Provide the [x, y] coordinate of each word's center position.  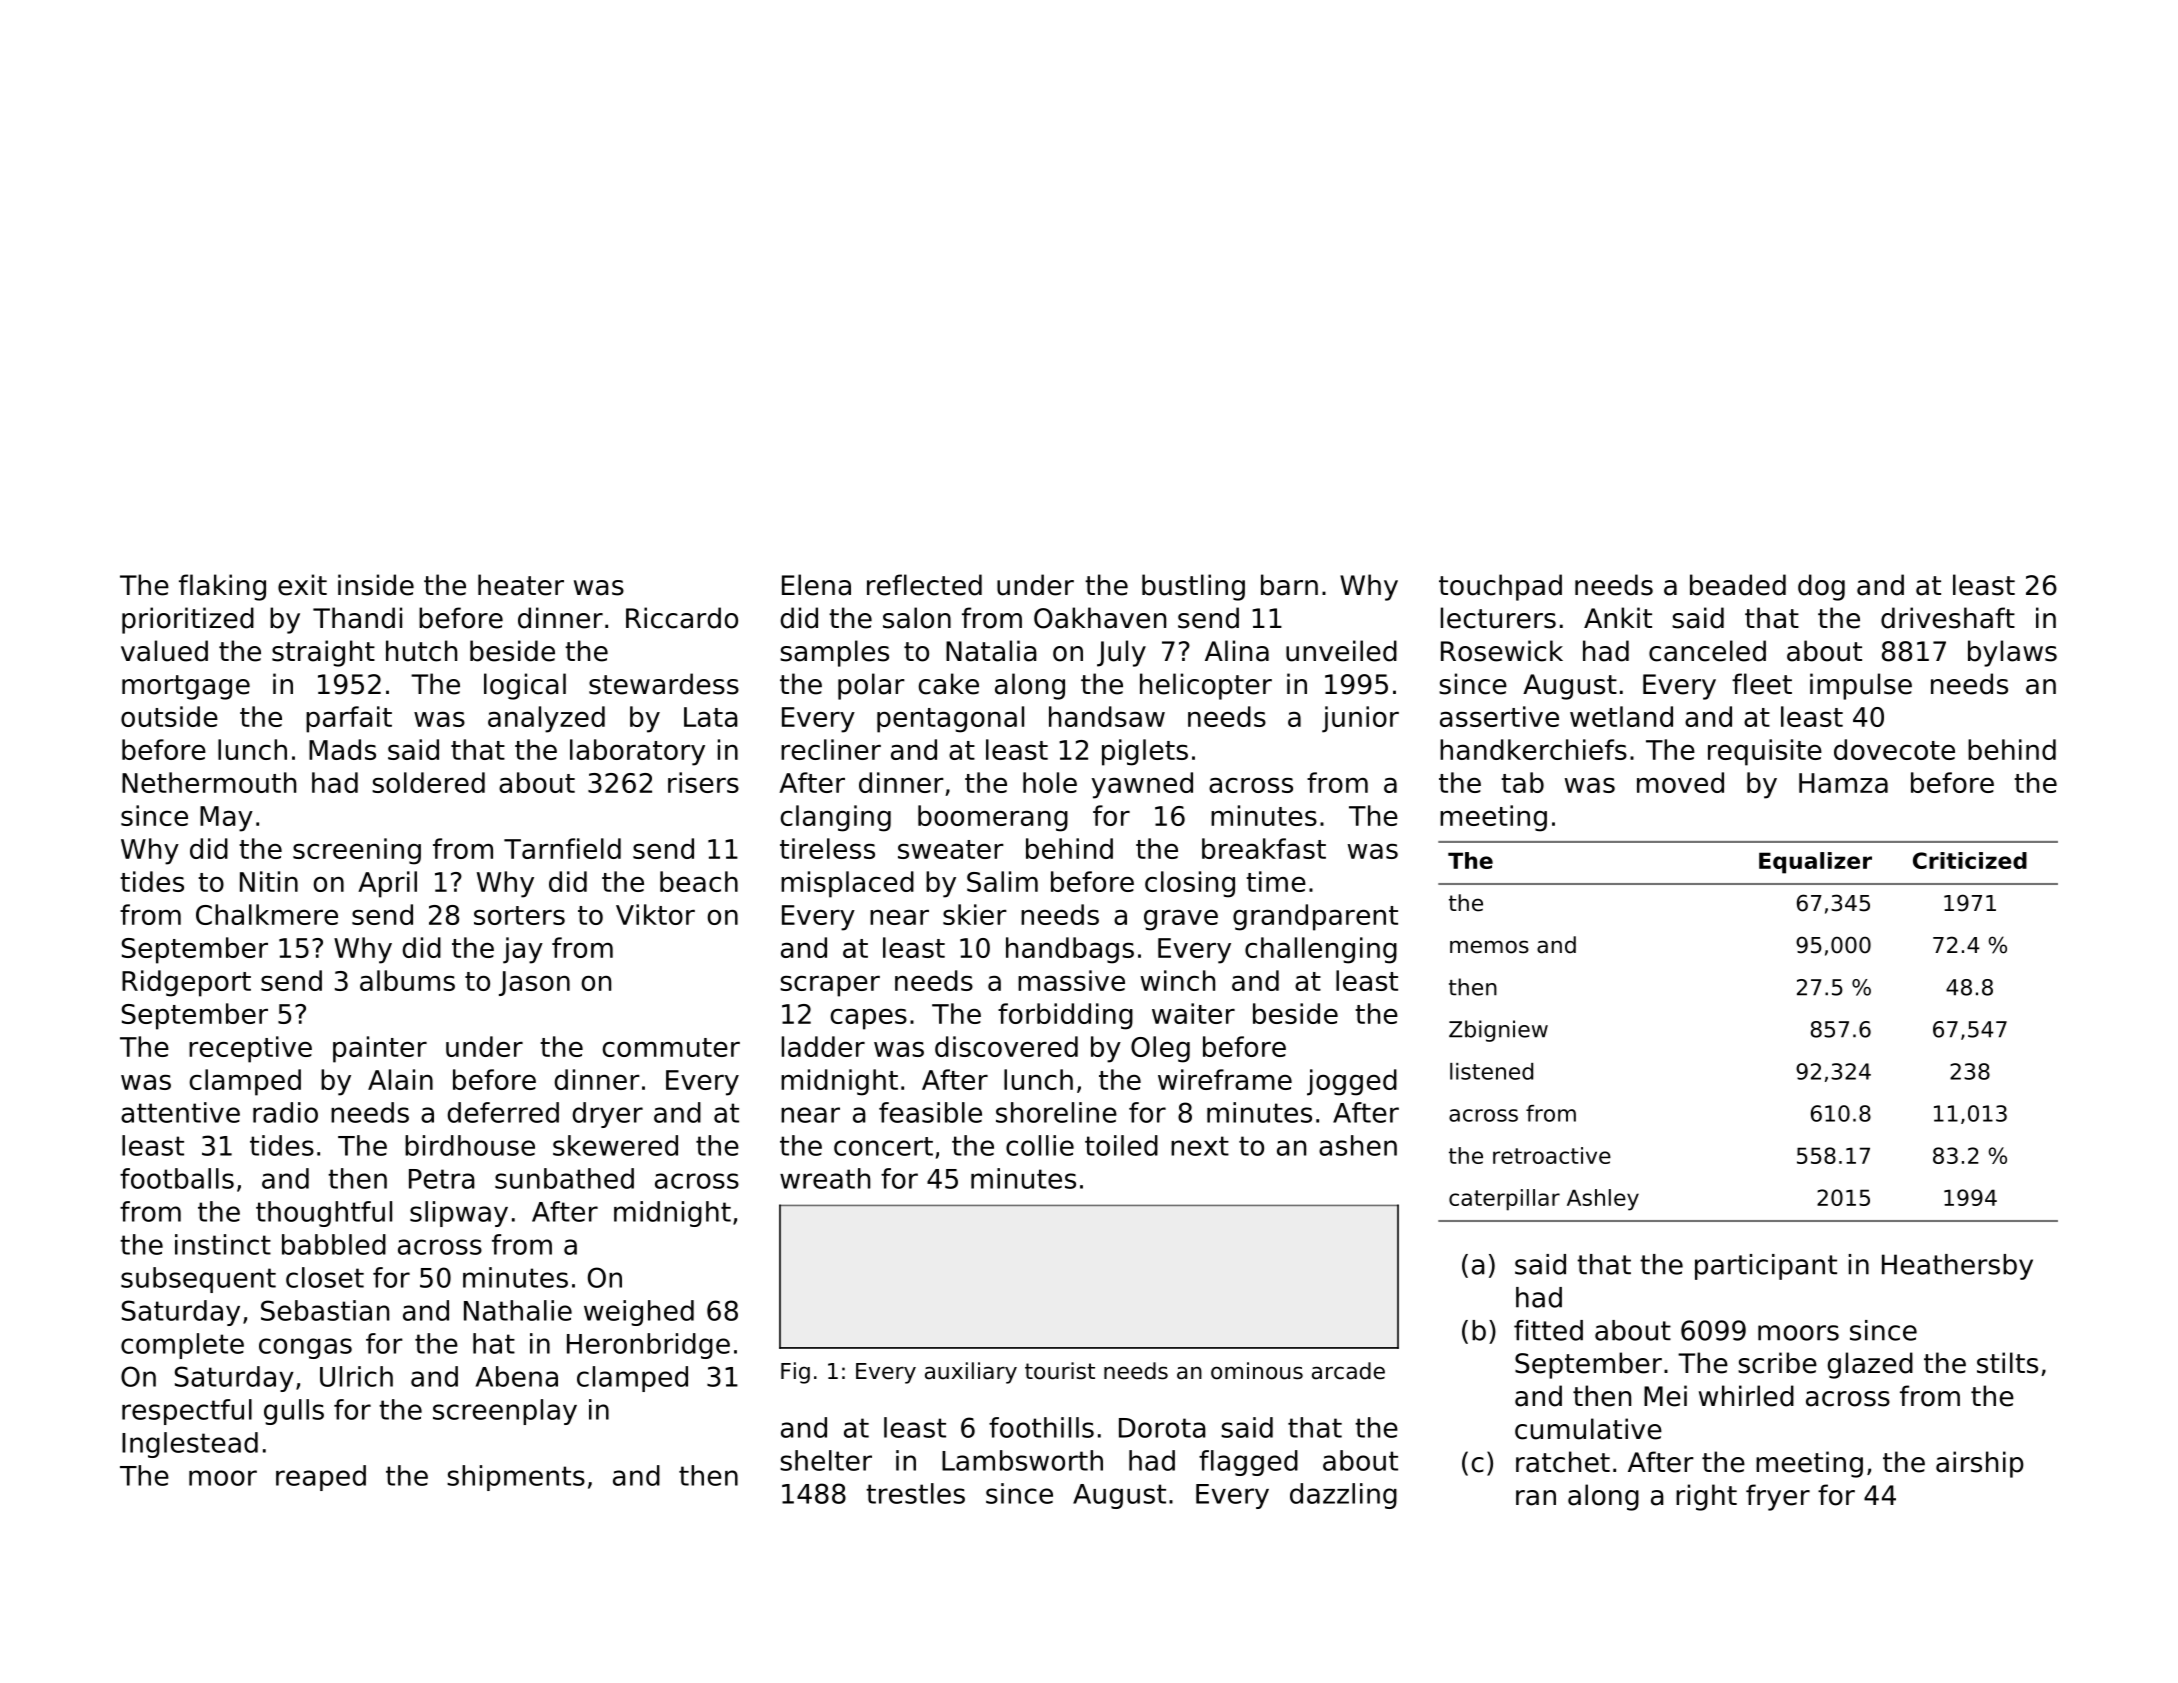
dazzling [1343, 1496]
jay [523, 950]
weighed [639, 1313]
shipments [516, 1478]
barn [1289, 585]
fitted [1548, 1330]
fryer [1778, 1497]
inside [376, 585]
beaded [1738, 585]
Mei [1665, 1396]
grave [1181, 920]
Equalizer [1815, 863]
